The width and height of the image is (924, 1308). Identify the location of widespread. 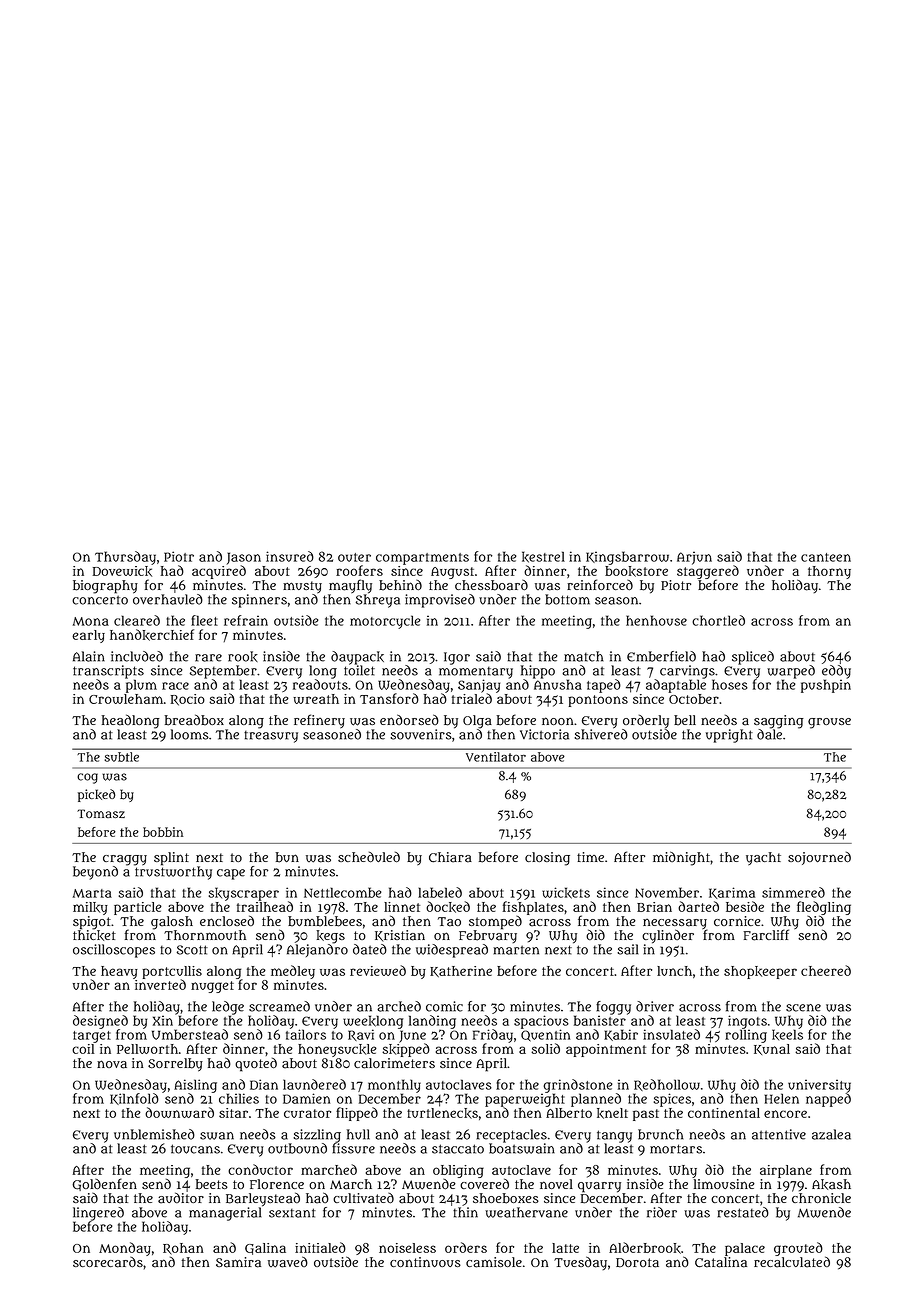
(452, 951).
